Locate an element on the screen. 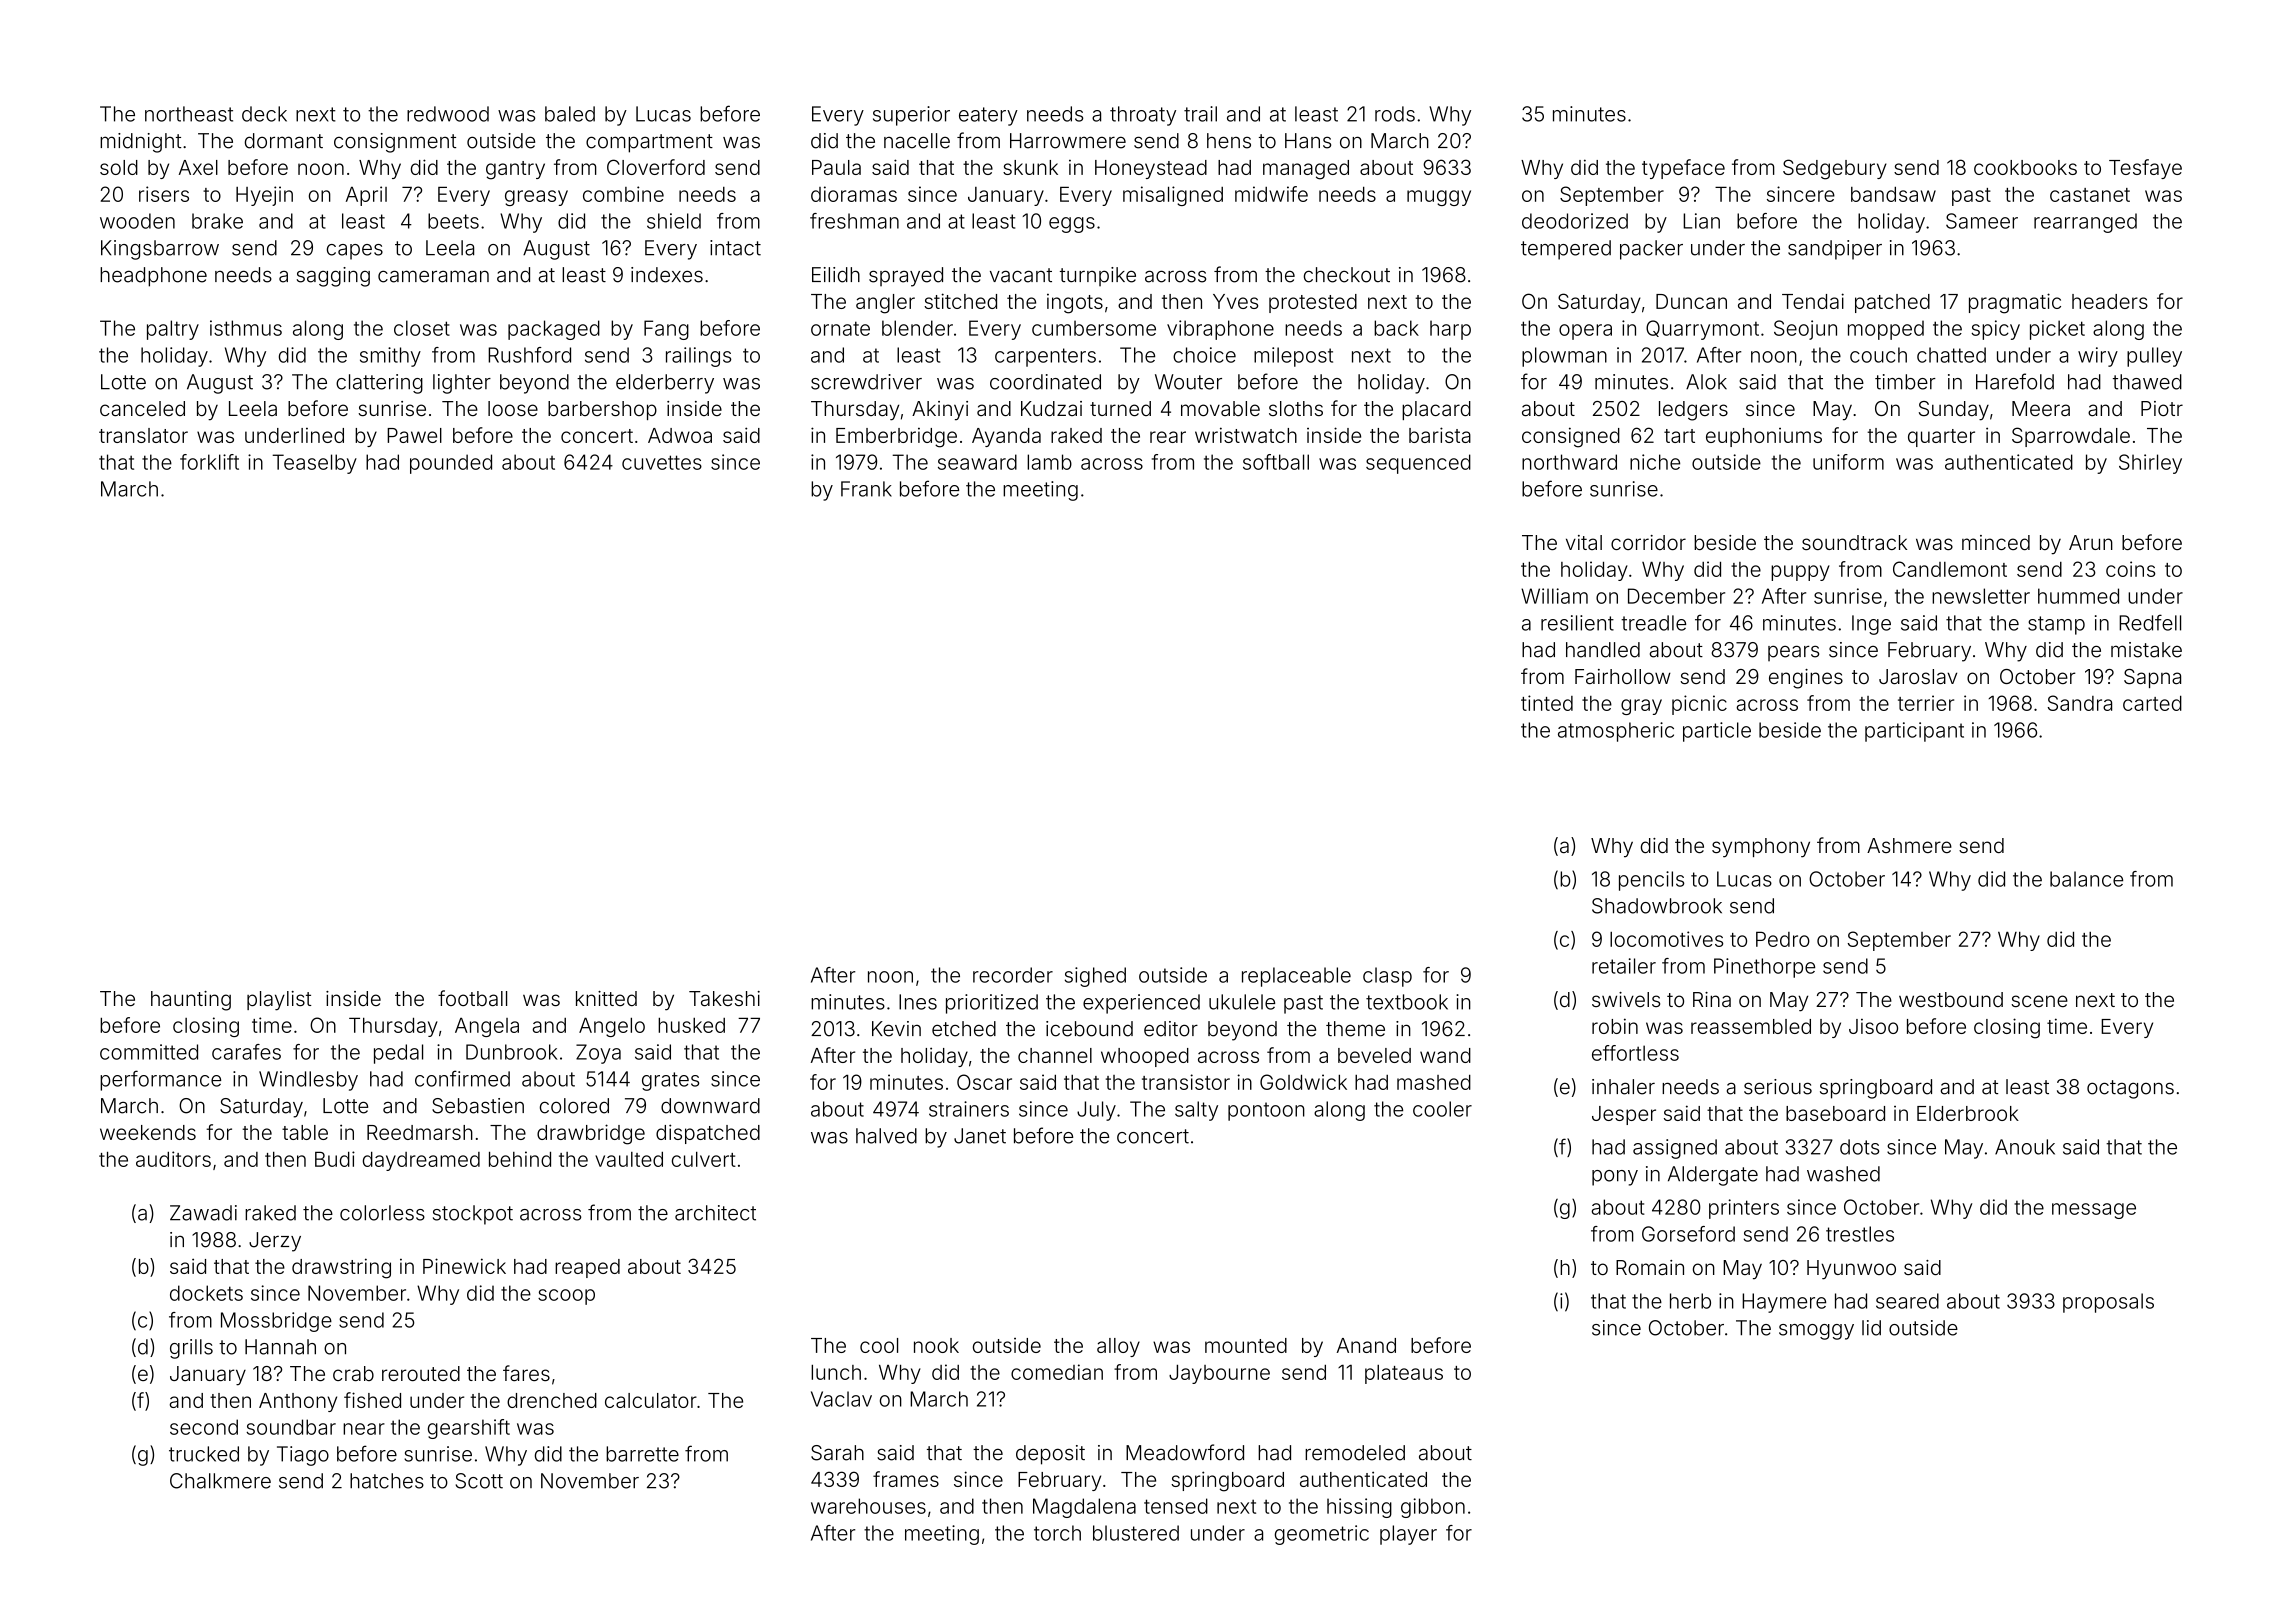 This screenshot has width=2282, height=1614. rods is located at coordinates (1395, 114).
